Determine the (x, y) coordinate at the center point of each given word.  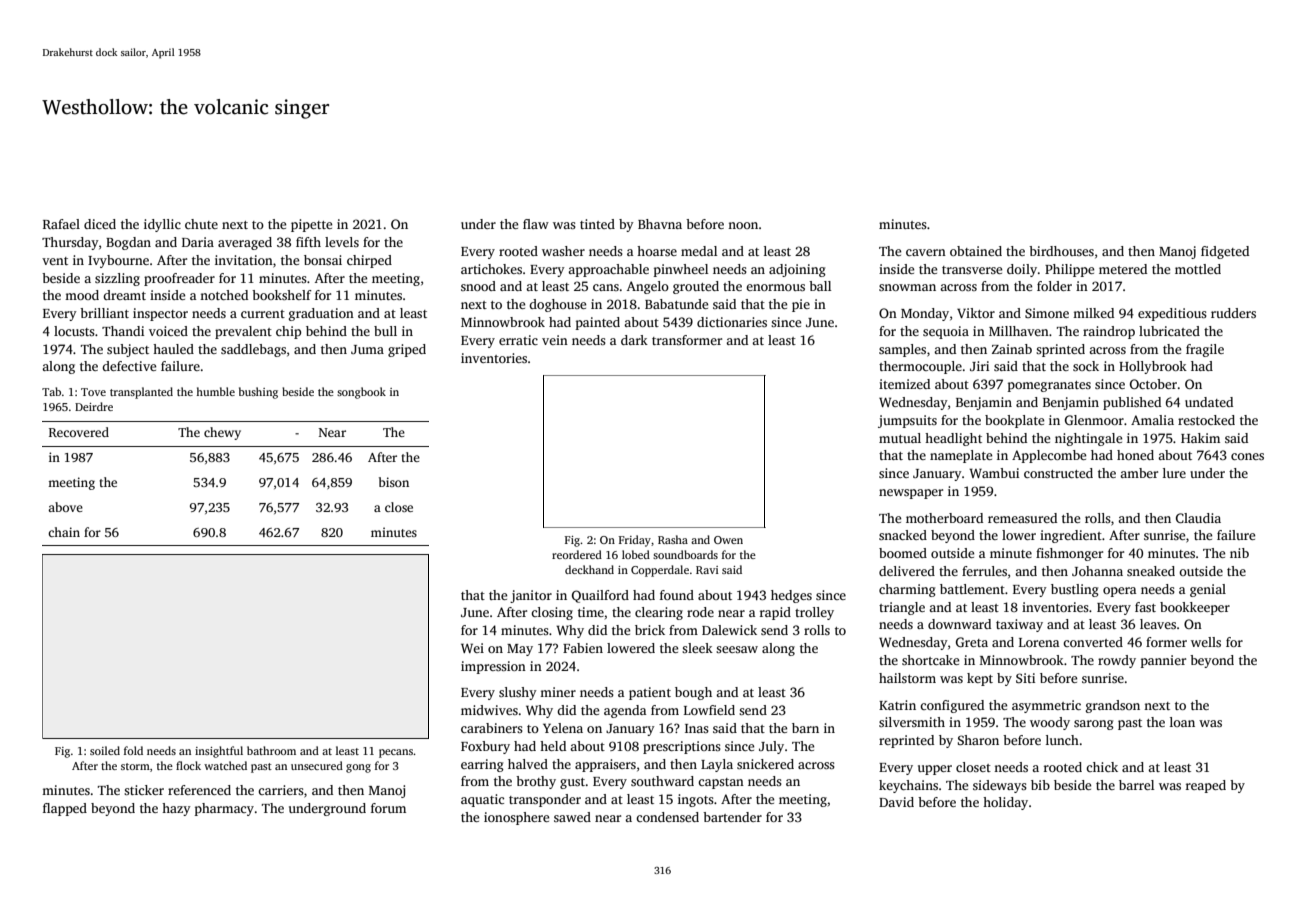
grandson (1113, 706)
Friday (635, 541)
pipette (311, 225)
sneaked (1151, 571)
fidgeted (1225, 252)
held (553, 746)
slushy (518, 693)
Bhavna (660, 224)
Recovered (79, 432)
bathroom (271, 750)
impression (493, 667)
